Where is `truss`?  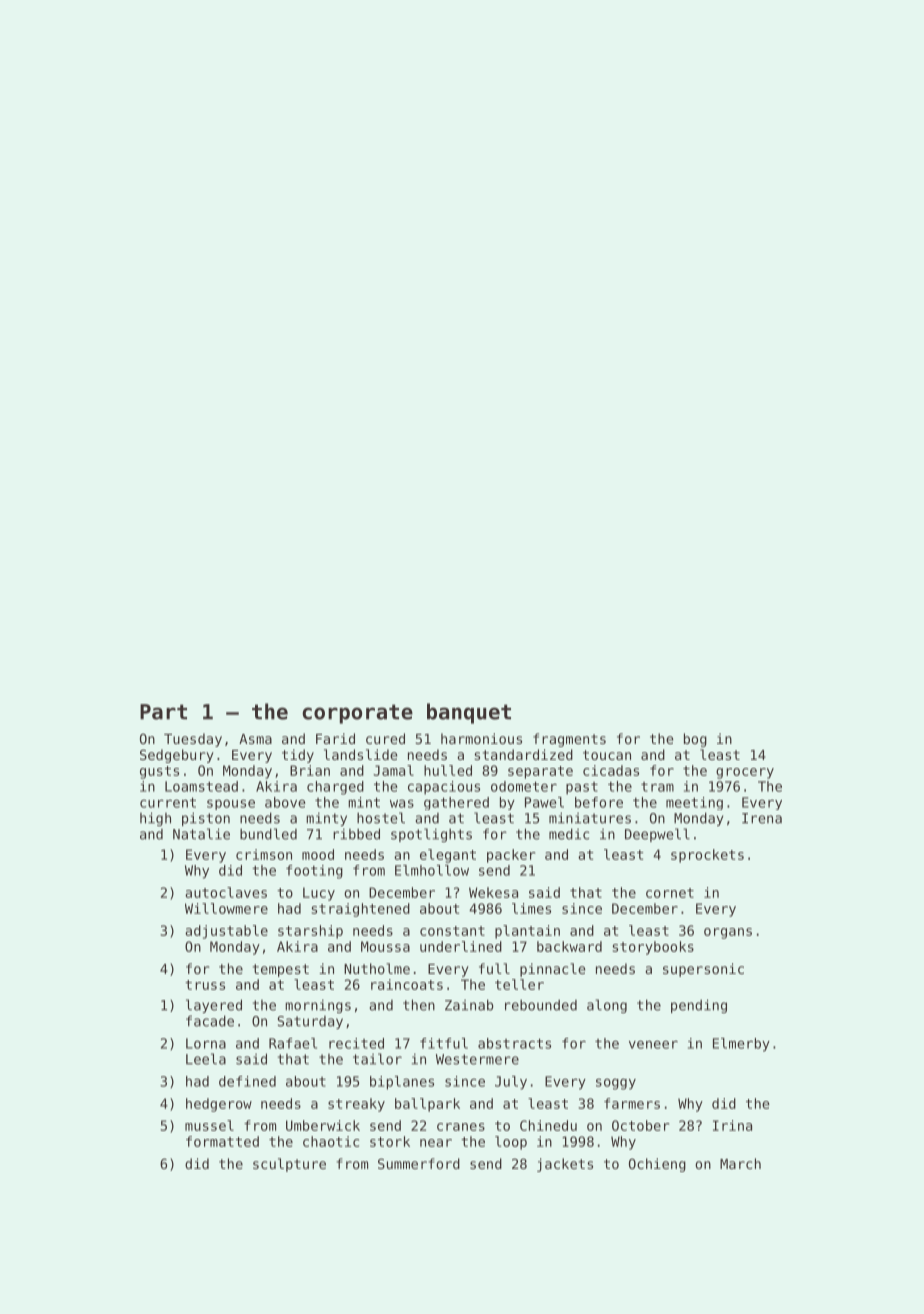
truss is located at coordinates (205, 985).
